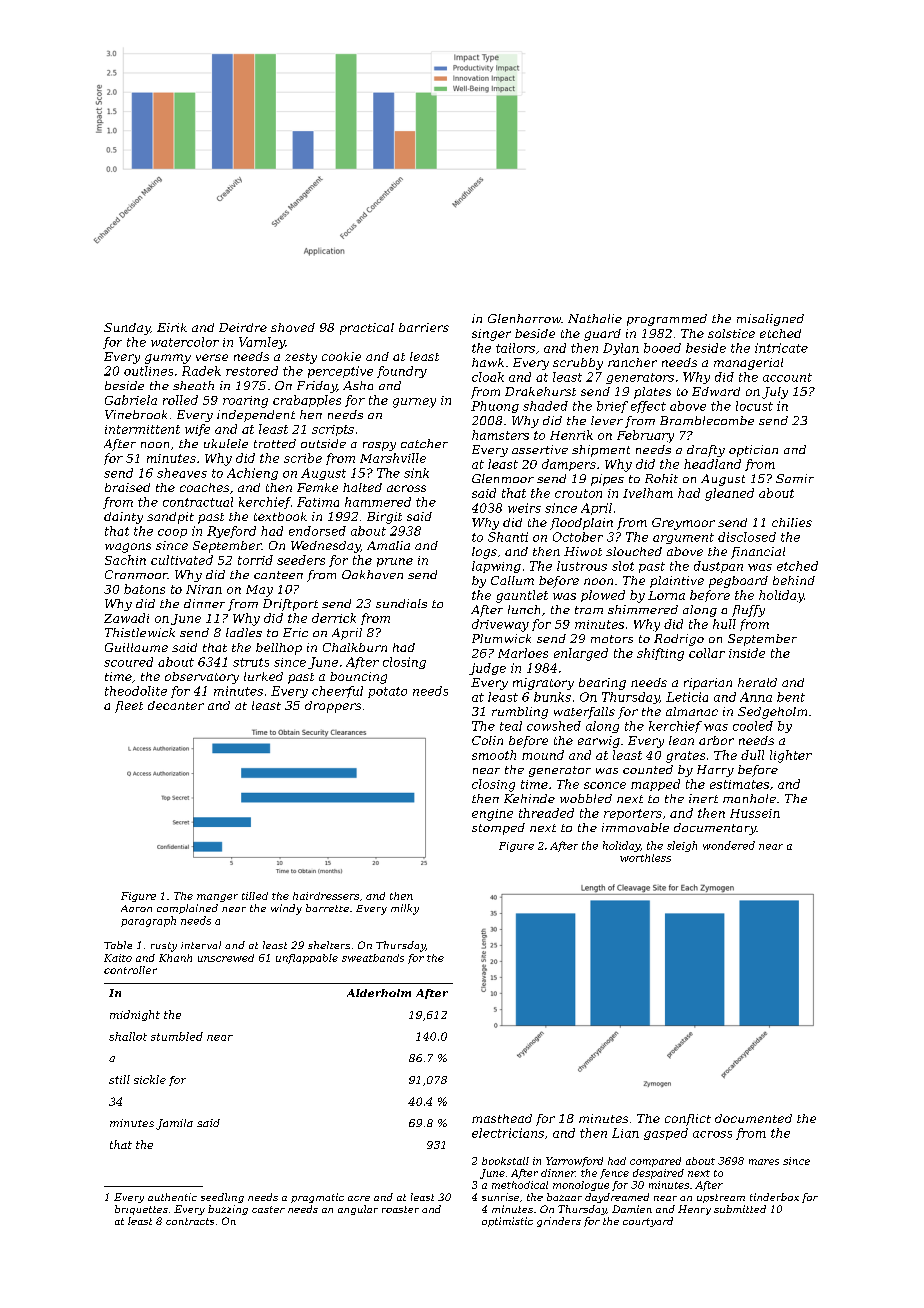 Image resolution: width=924 pixels, height=1308 pixels. Describe the element at coordinates (136, 908) in the screenshot. I see `Aaron` at that location.
